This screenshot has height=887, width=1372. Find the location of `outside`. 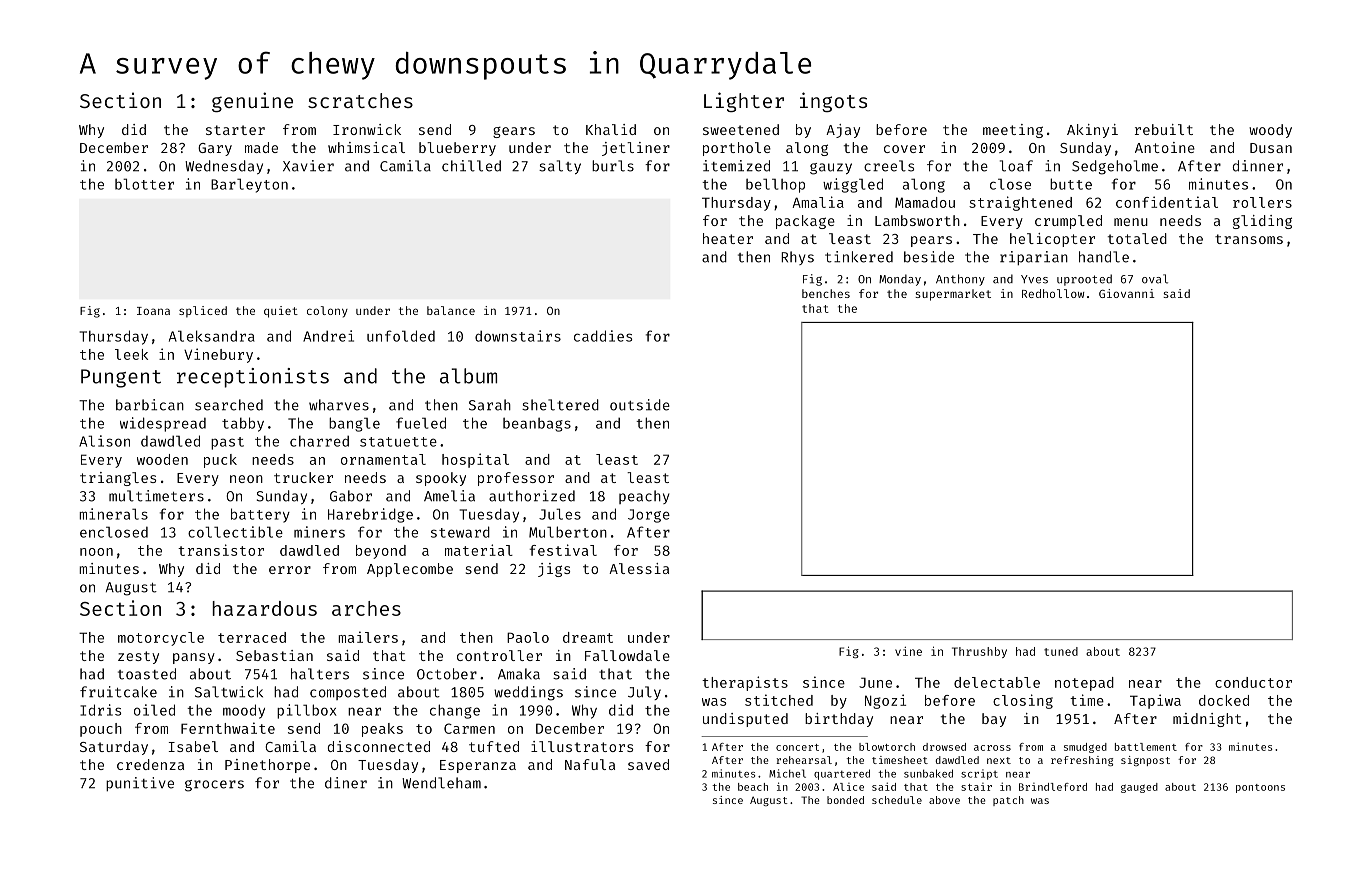

outside is located at coordinates (640, 405).
